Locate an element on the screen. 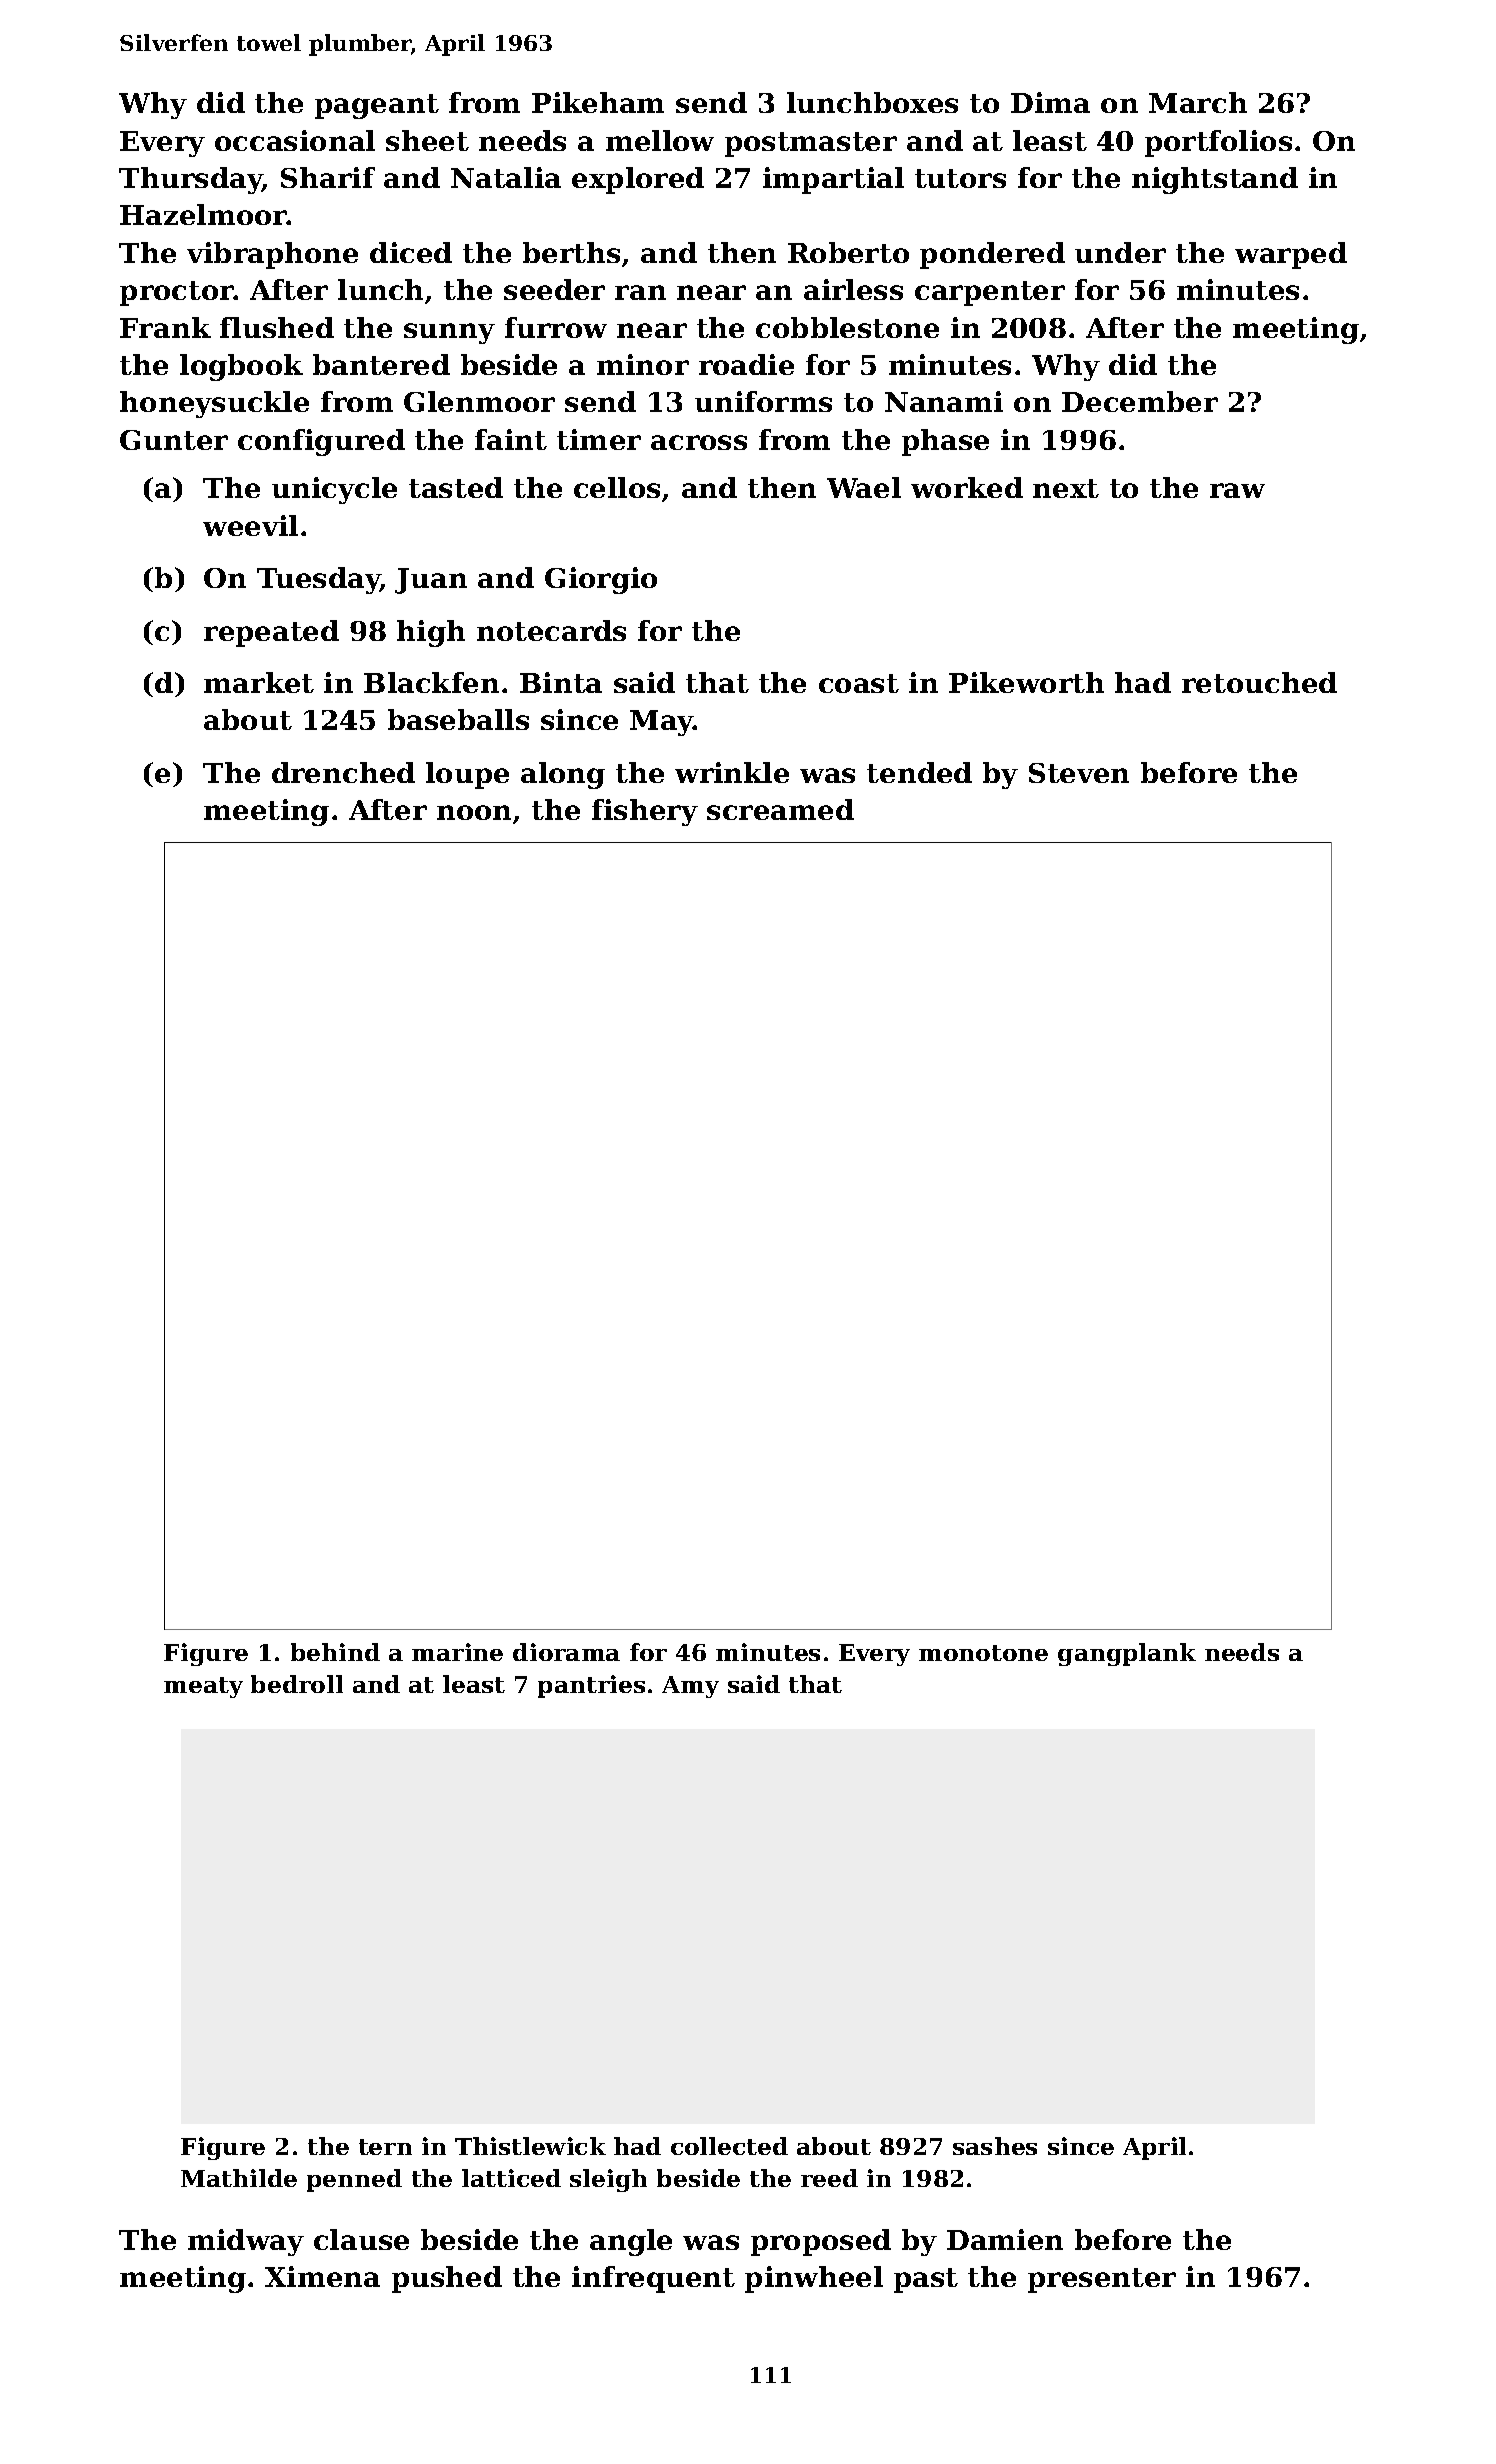 The width and height of the screenshot is (1496, 2464). meaty is located at coordinates (203, 1687).
